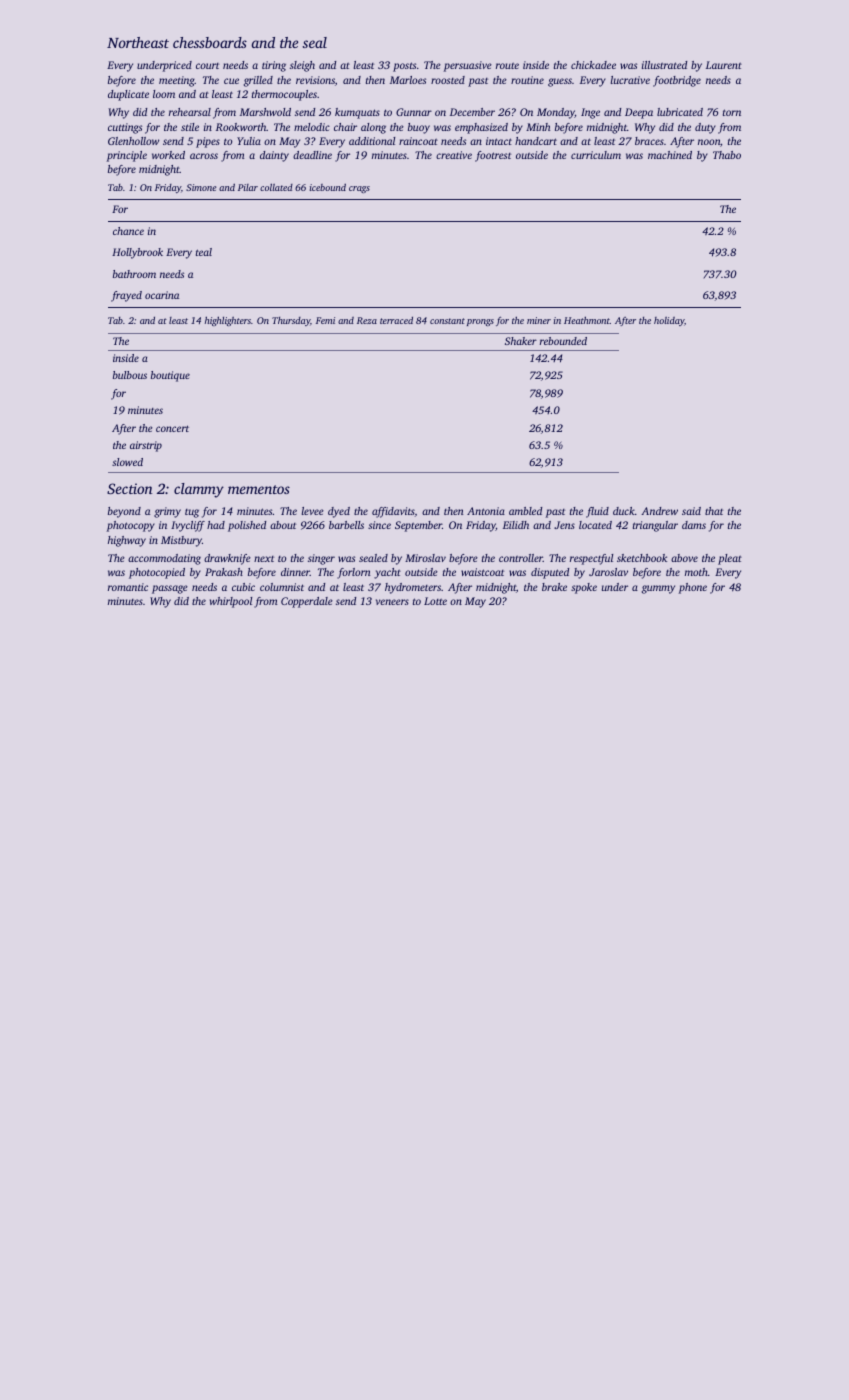 Image resolution: width=849 pixels, height=1400 pixels. I want to click on romantic, so click(128, 587).
